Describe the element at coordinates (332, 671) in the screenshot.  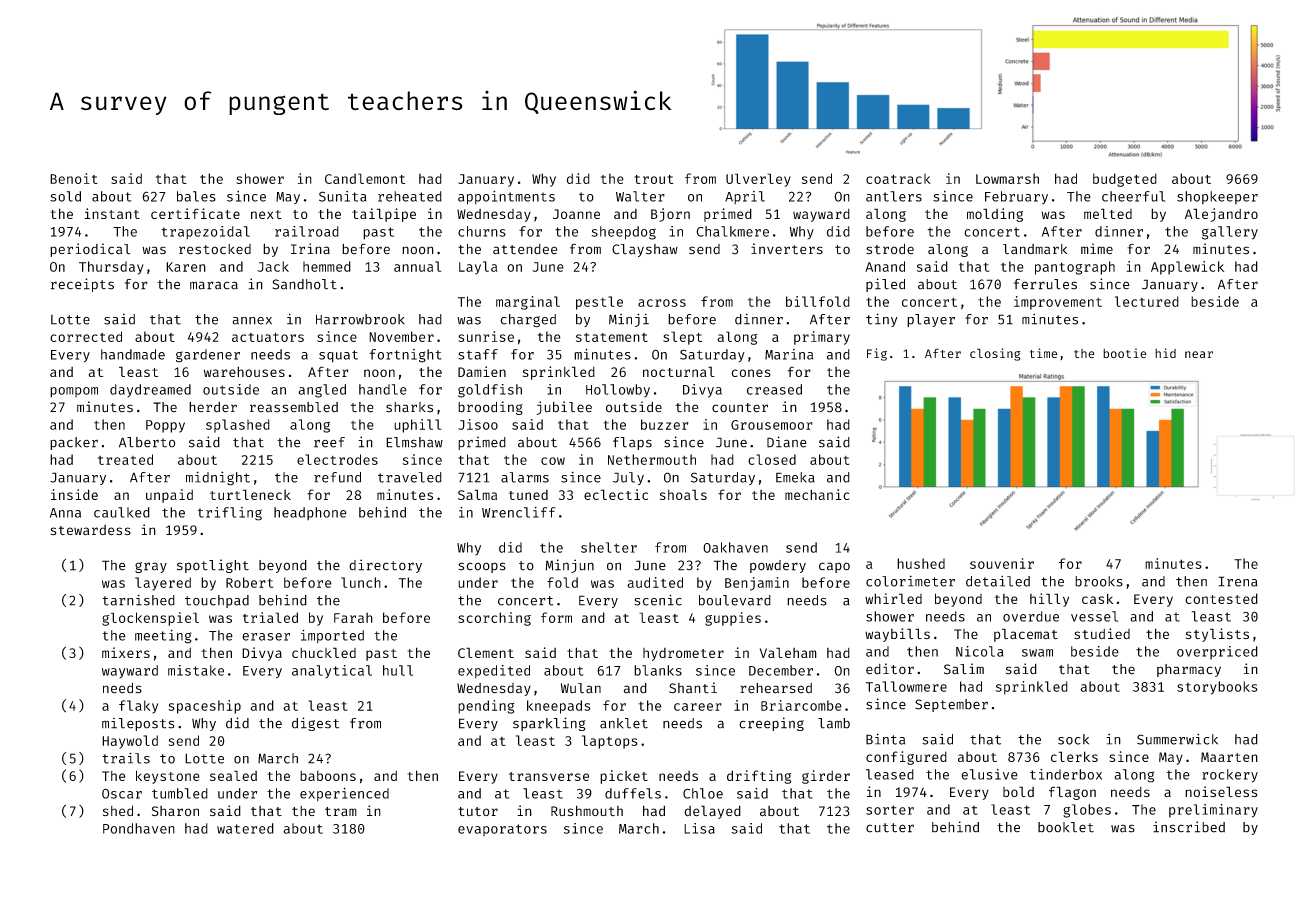
I see `analytical` at that location.
